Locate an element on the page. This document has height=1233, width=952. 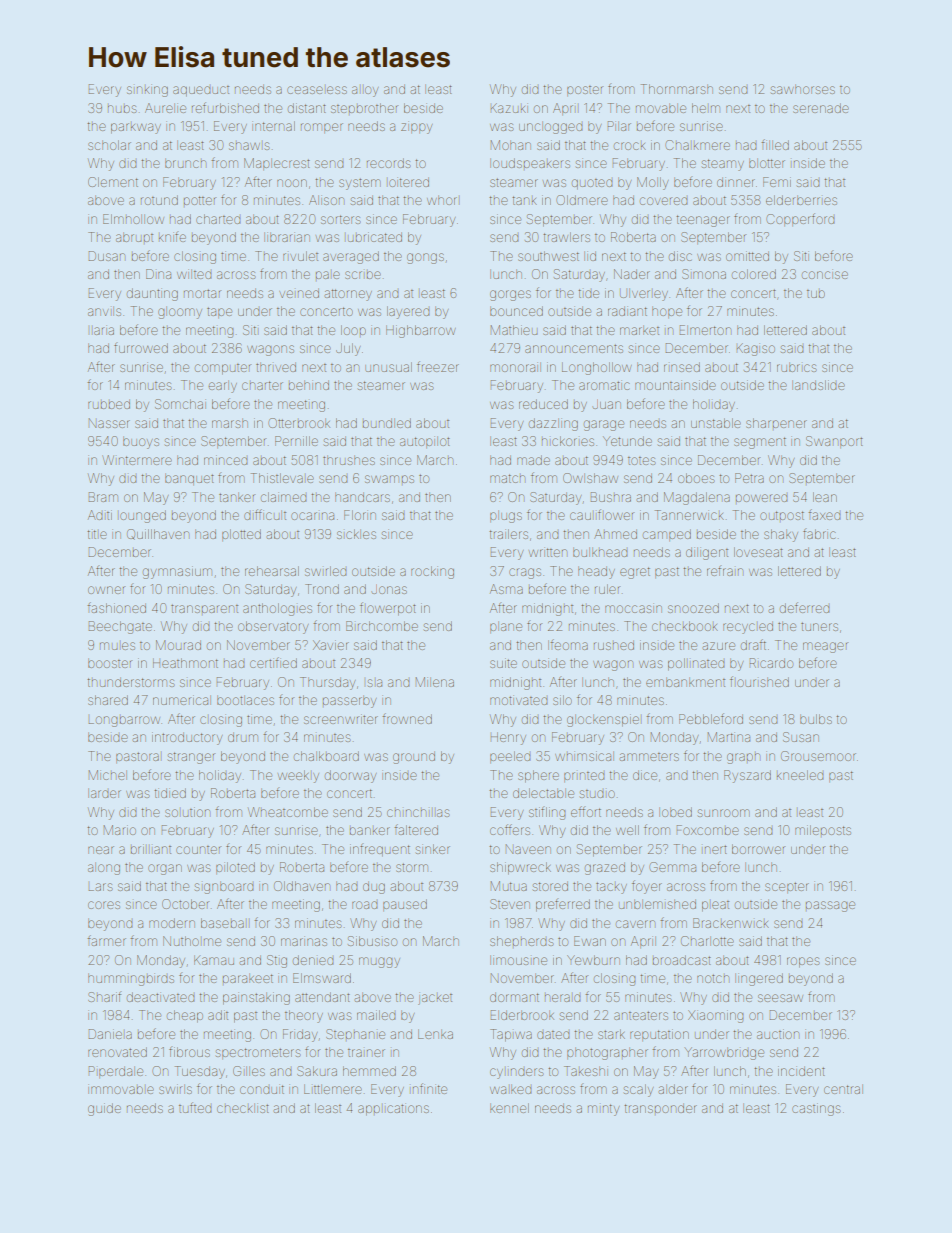
sawhorses is located at coordinates (803, 89).
